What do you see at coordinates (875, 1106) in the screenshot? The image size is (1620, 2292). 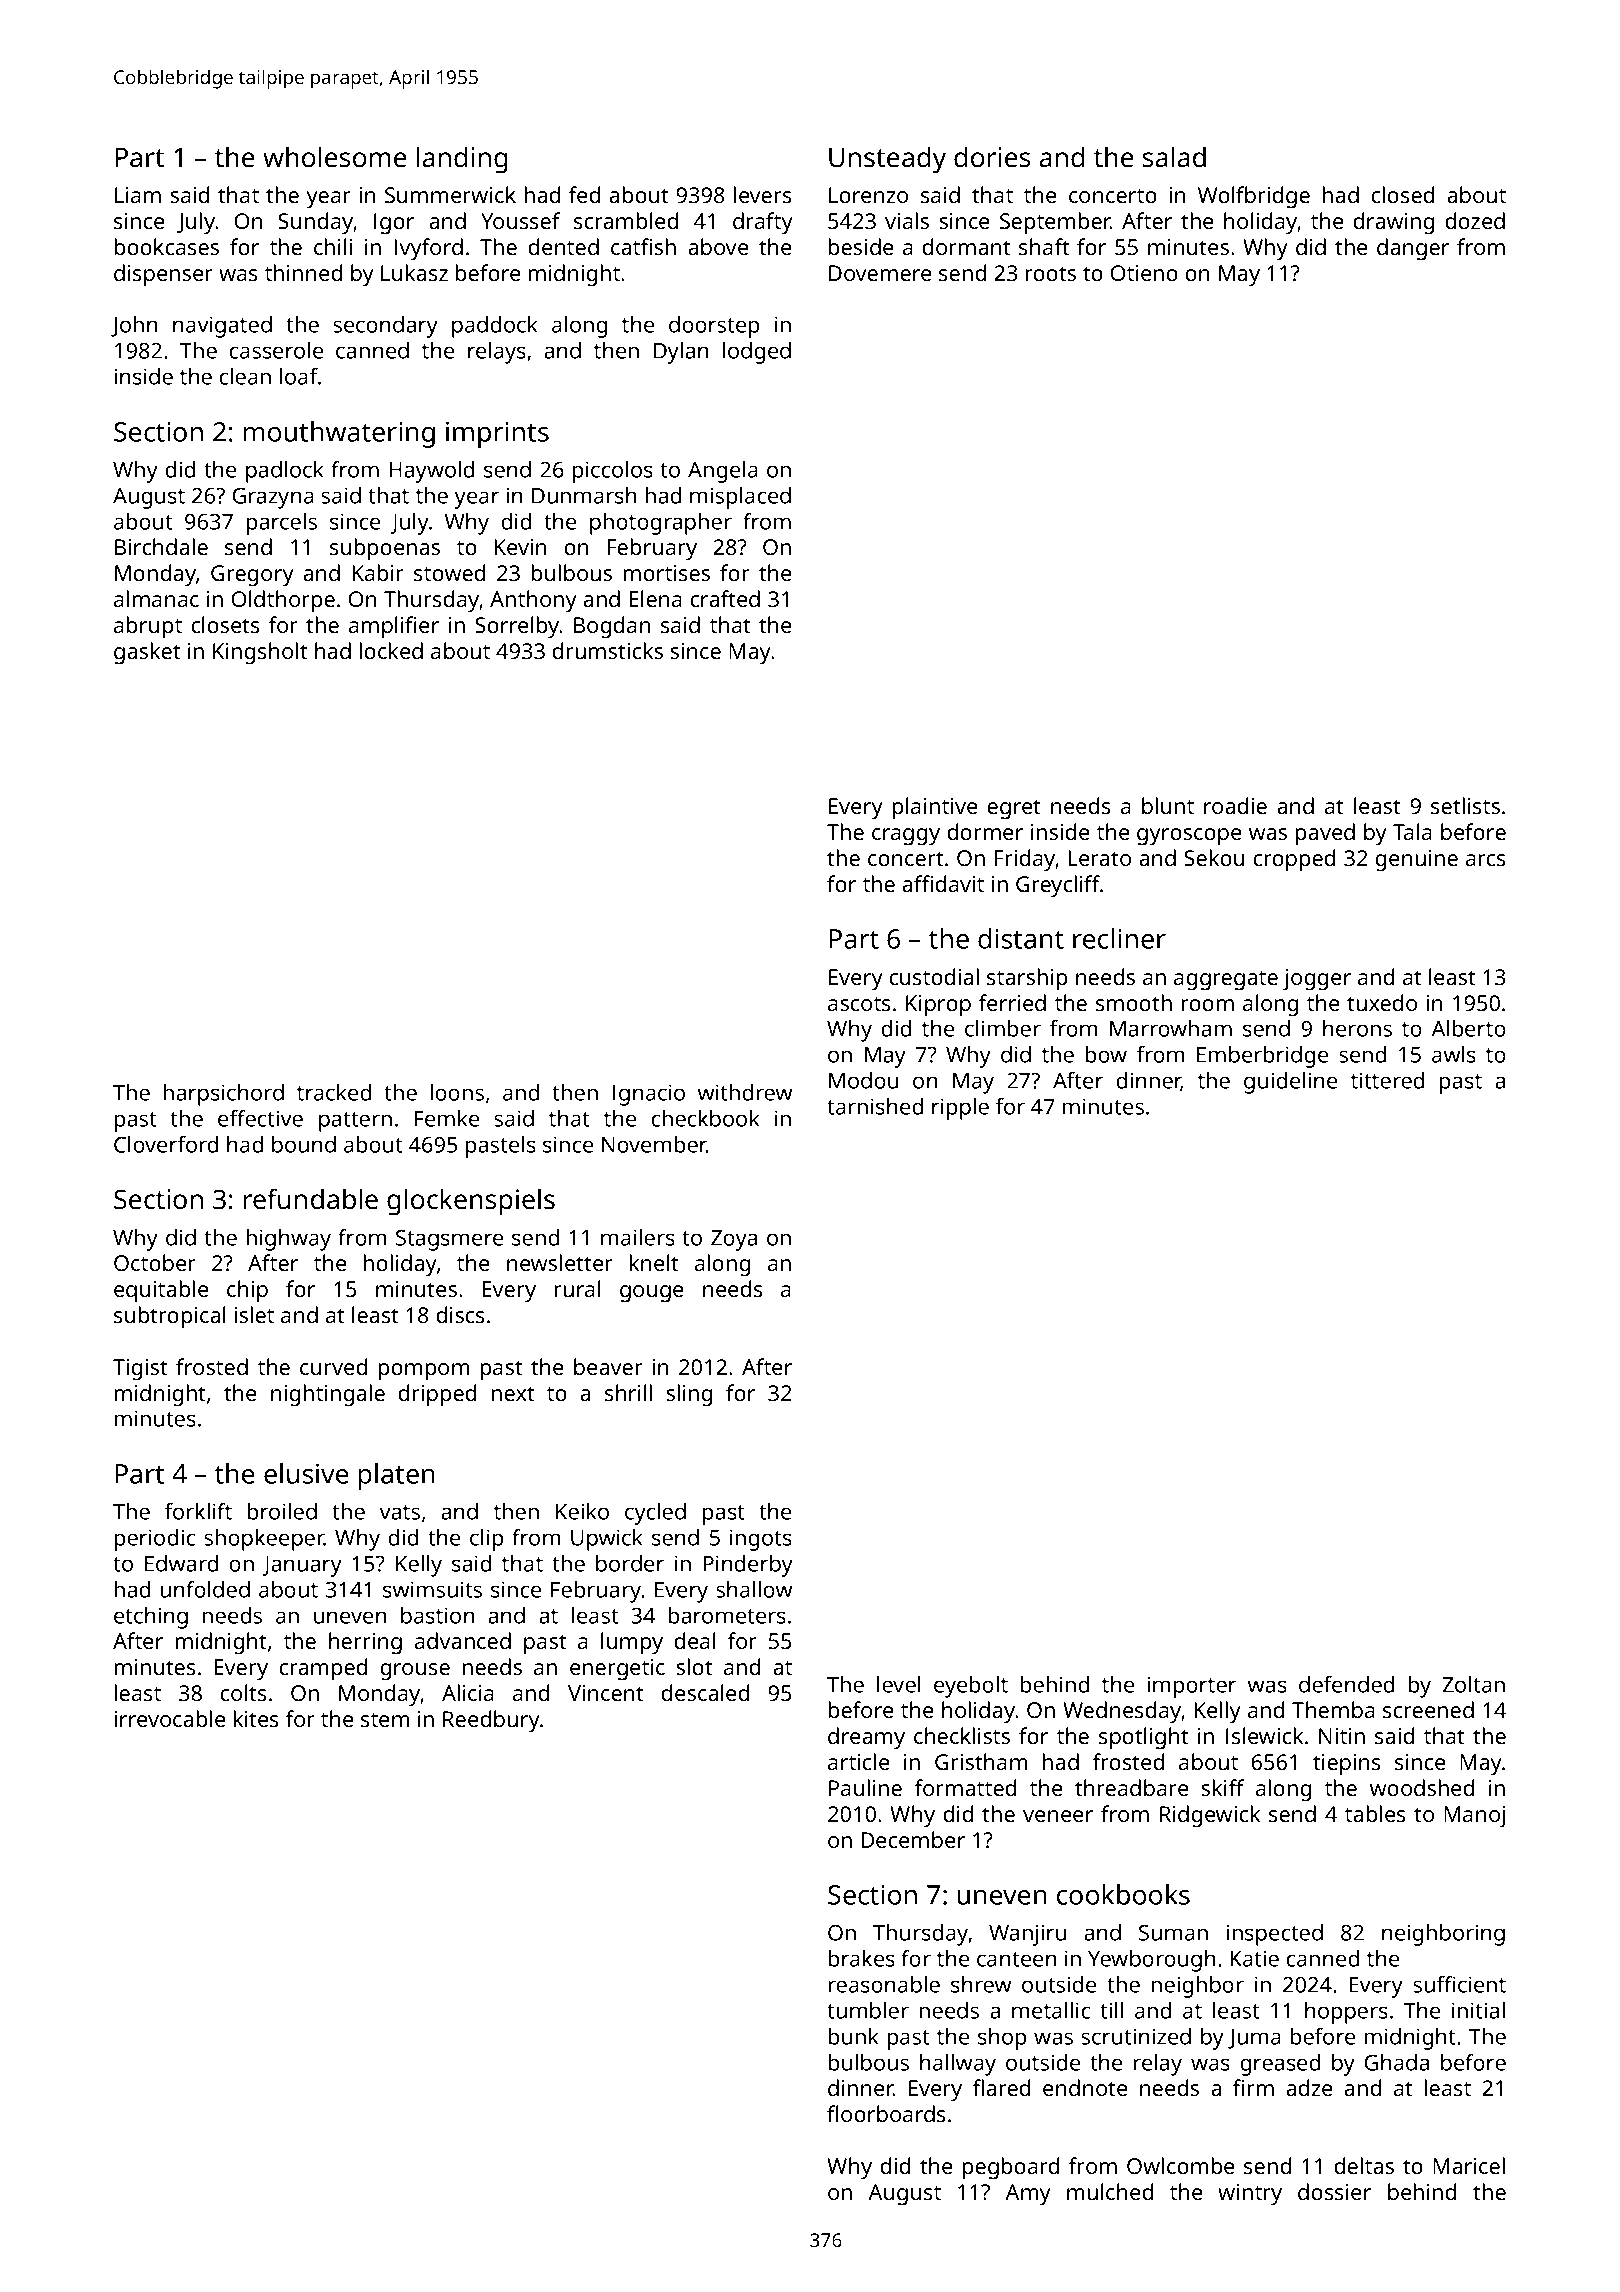 I see `tarnished` at bounding box center [875, 1106].
